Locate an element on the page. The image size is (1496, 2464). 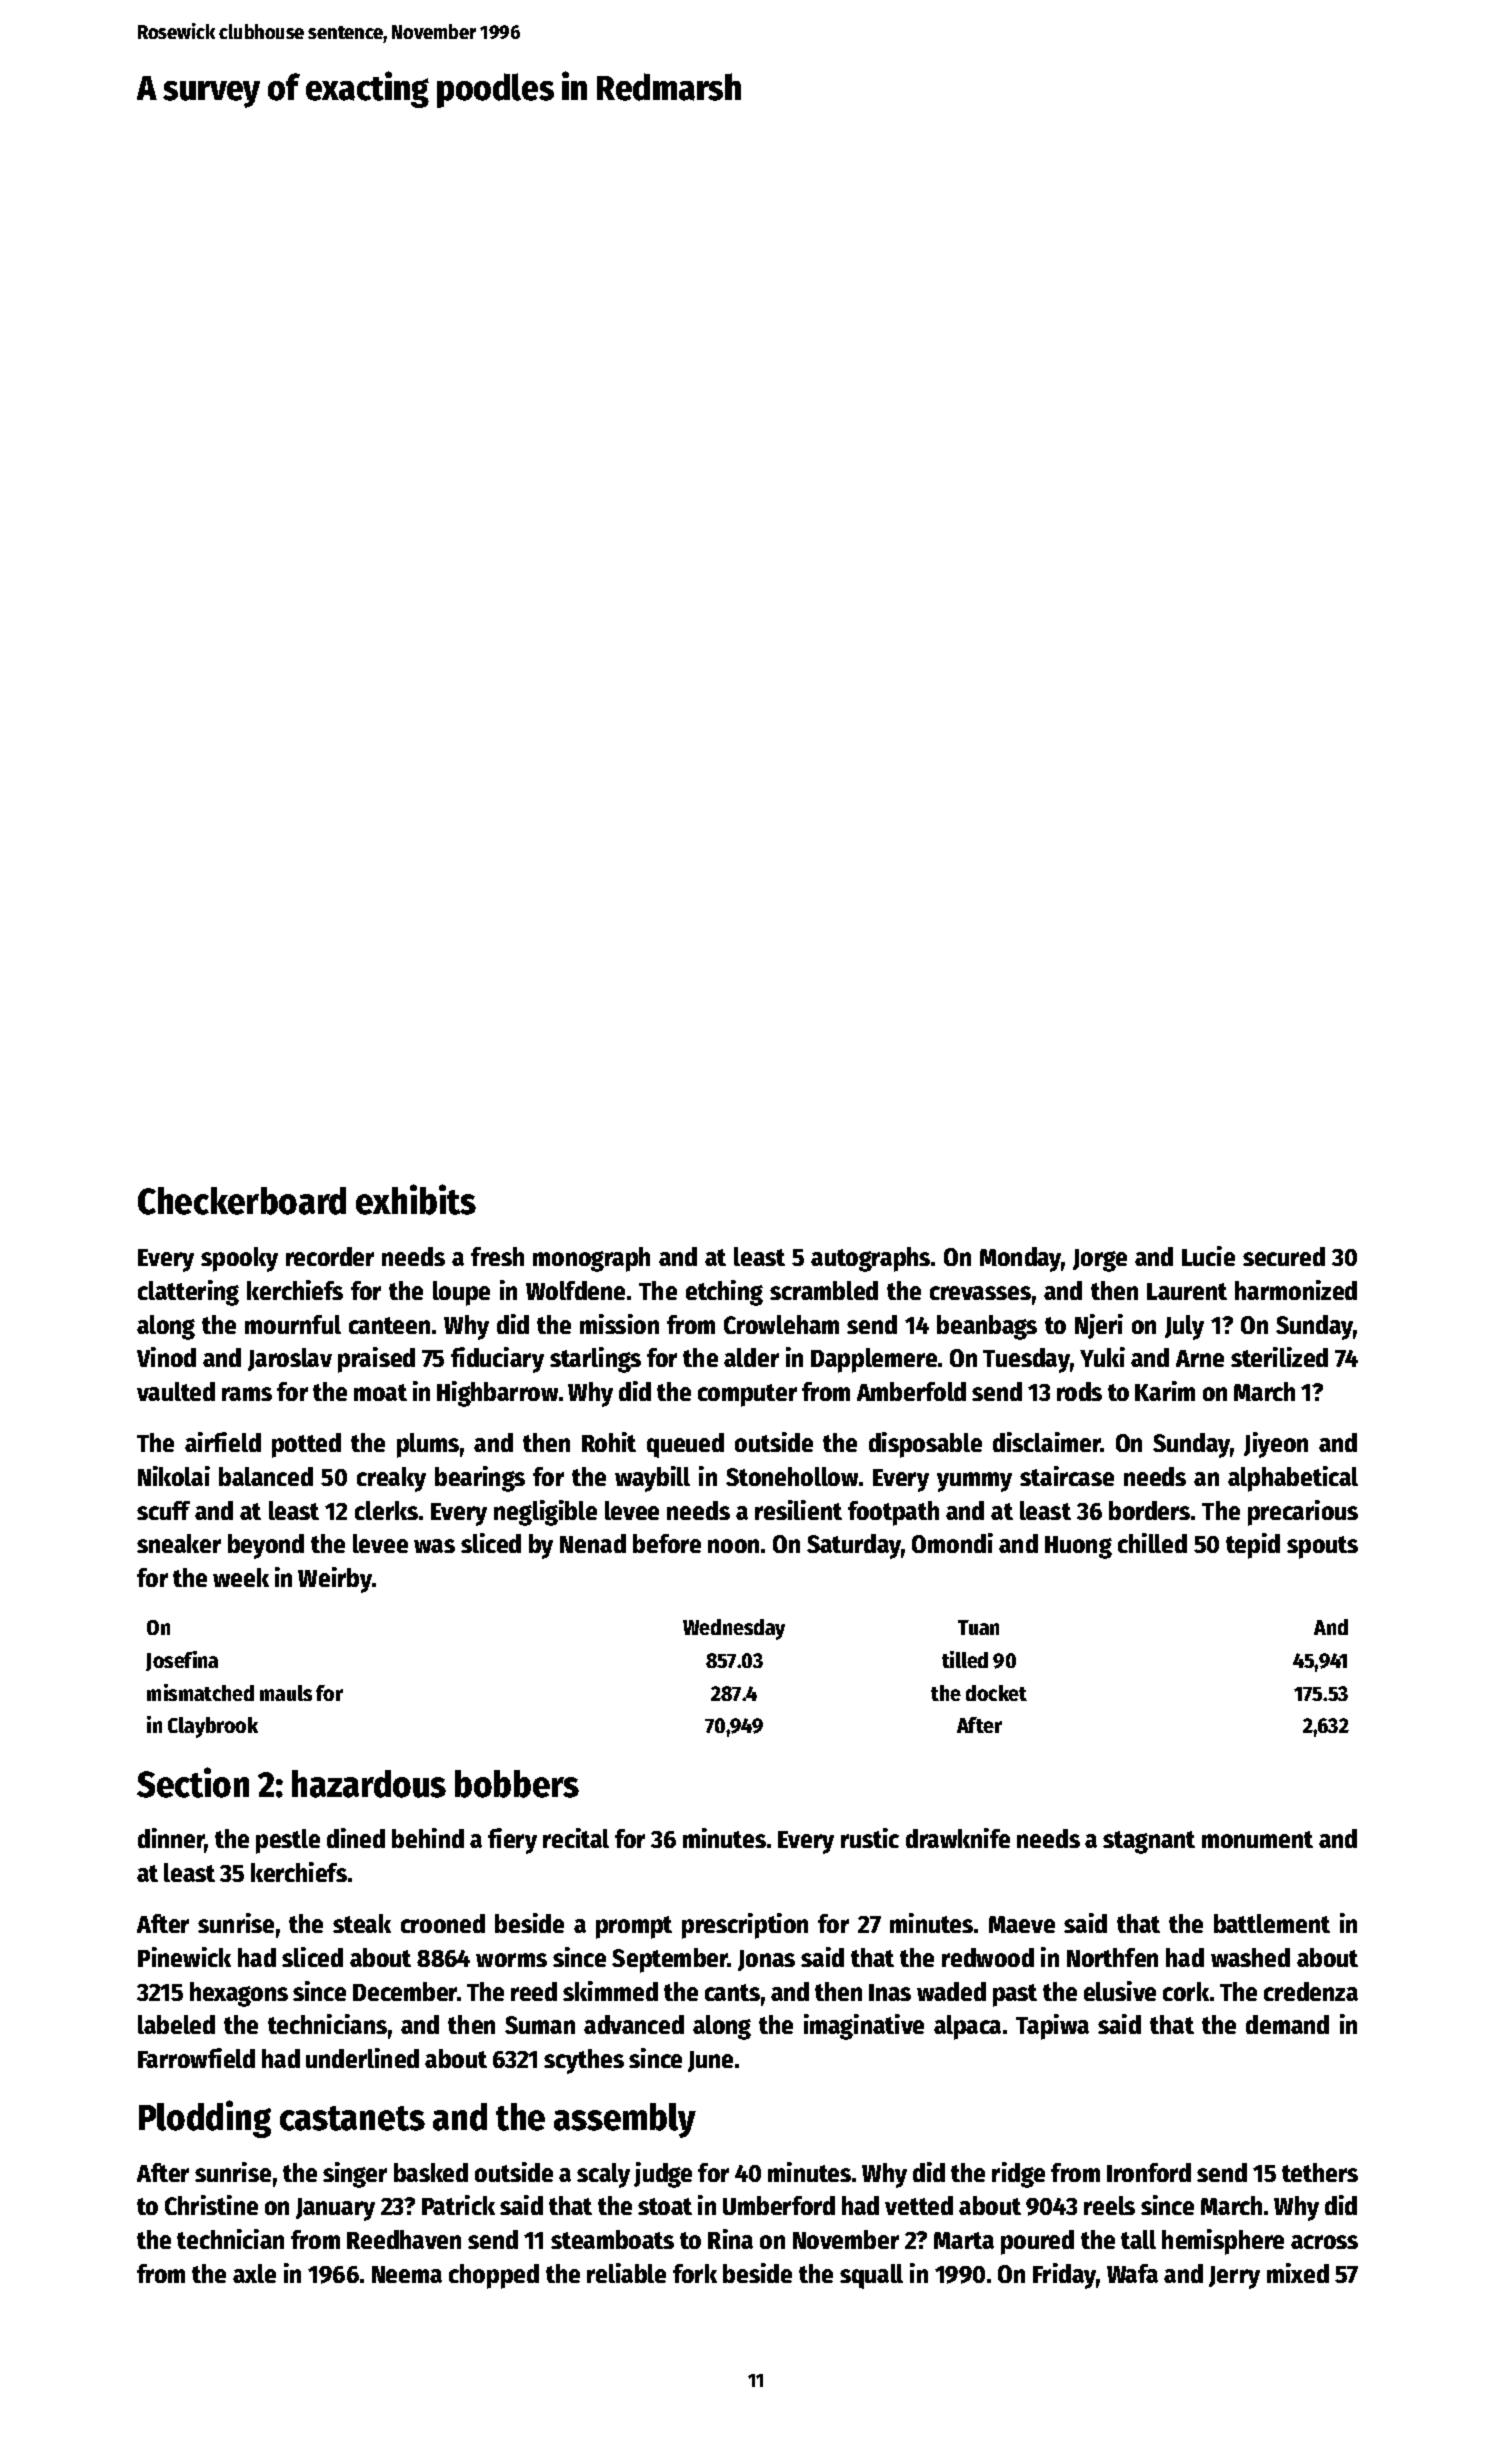
Wafa is located at coordinates (1132, 2273).
